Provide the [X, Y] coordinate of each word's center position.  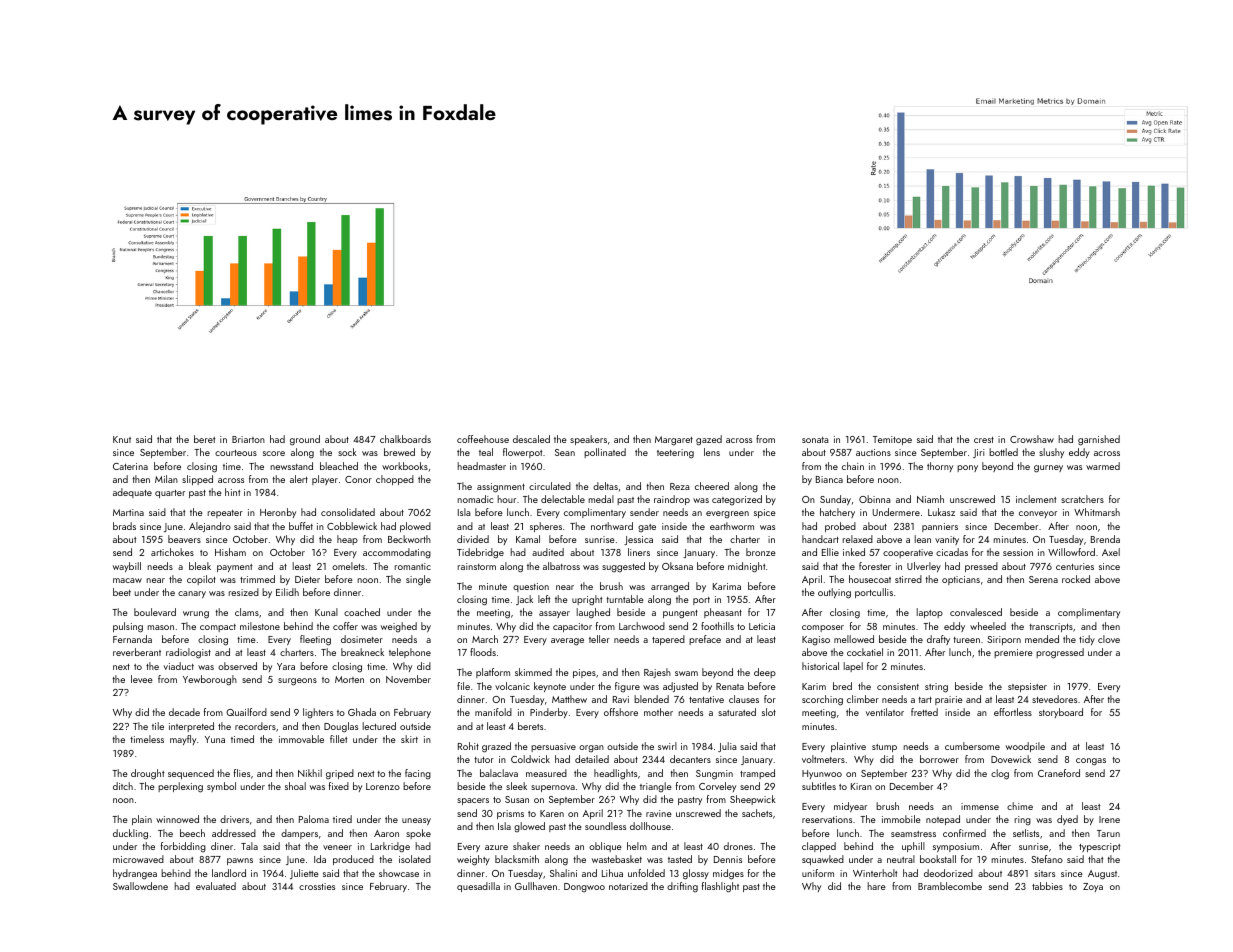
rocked [1076, 579]
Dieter [307, 579]
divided [473, 539]
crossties [317, 886]
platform [493, 673]
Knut [122, 439]
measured [546, 773]
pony [967, 468]
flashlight [720, 887]
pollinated [605, 453]
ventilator [885, 712]
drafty [938, 640]
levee [142, 679]
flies [242, 773]
